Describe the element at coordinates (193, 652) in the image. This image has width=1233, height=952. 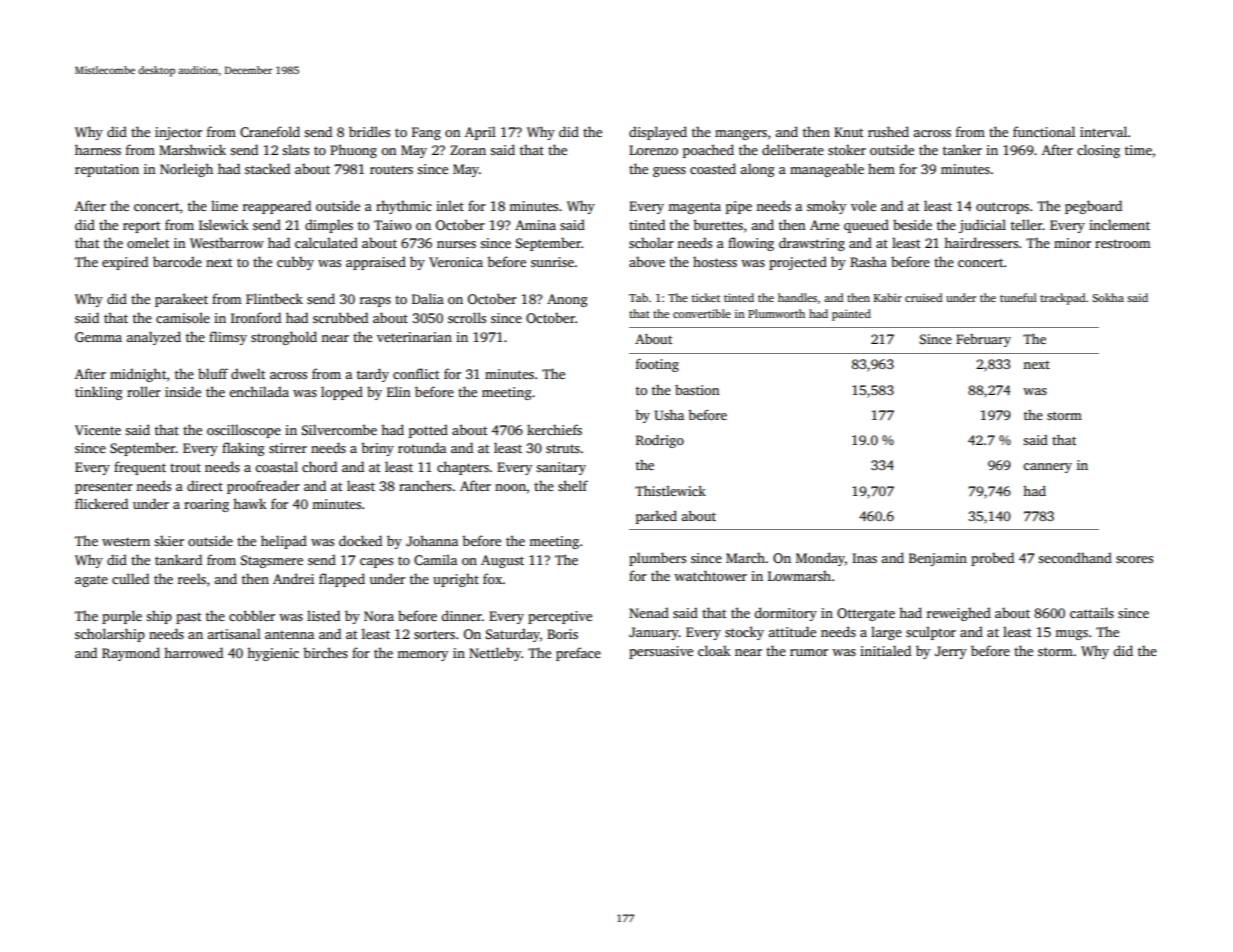
I see `harrowed` at that location.
